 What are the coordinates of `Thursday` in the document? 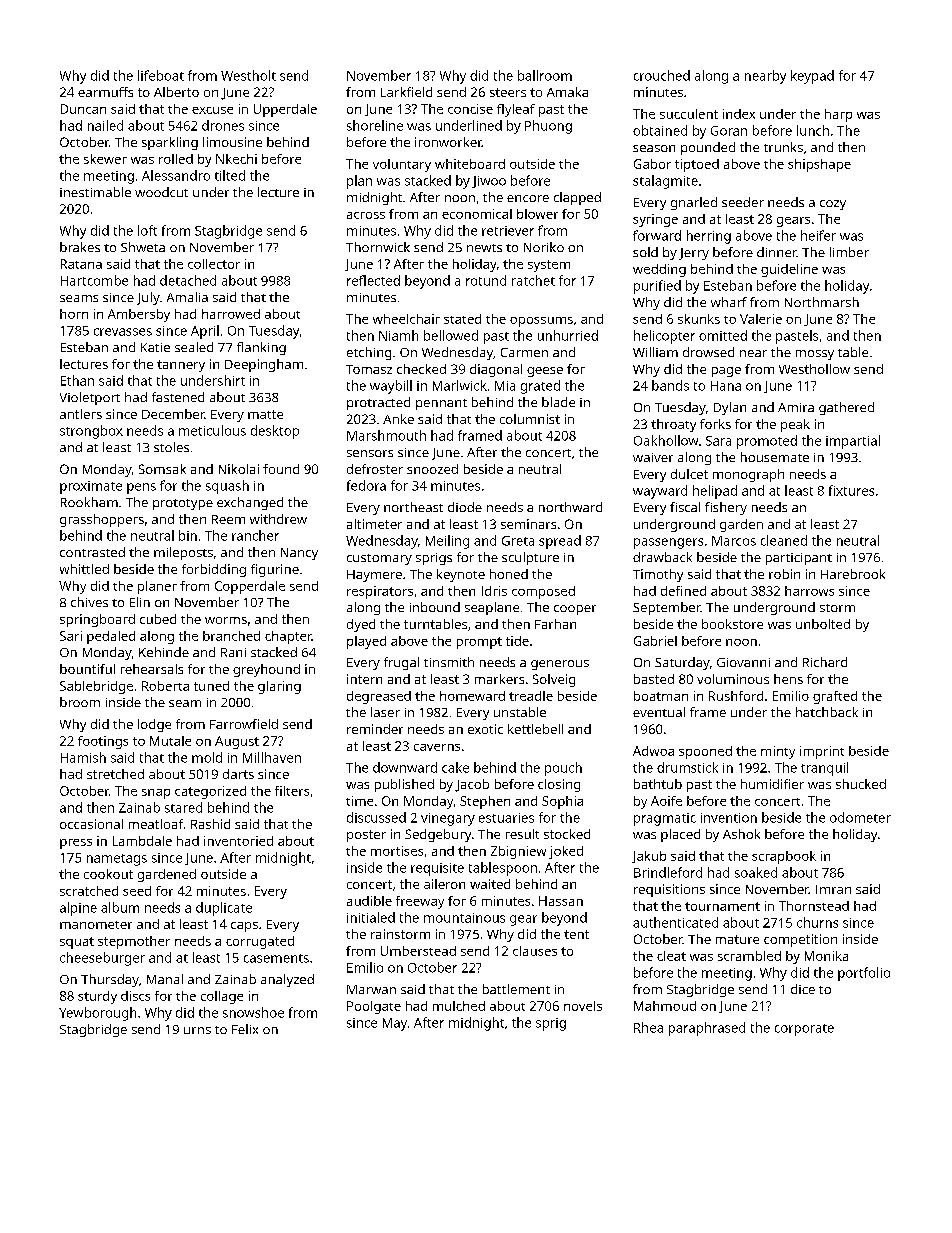 It's located at (110, 980).
